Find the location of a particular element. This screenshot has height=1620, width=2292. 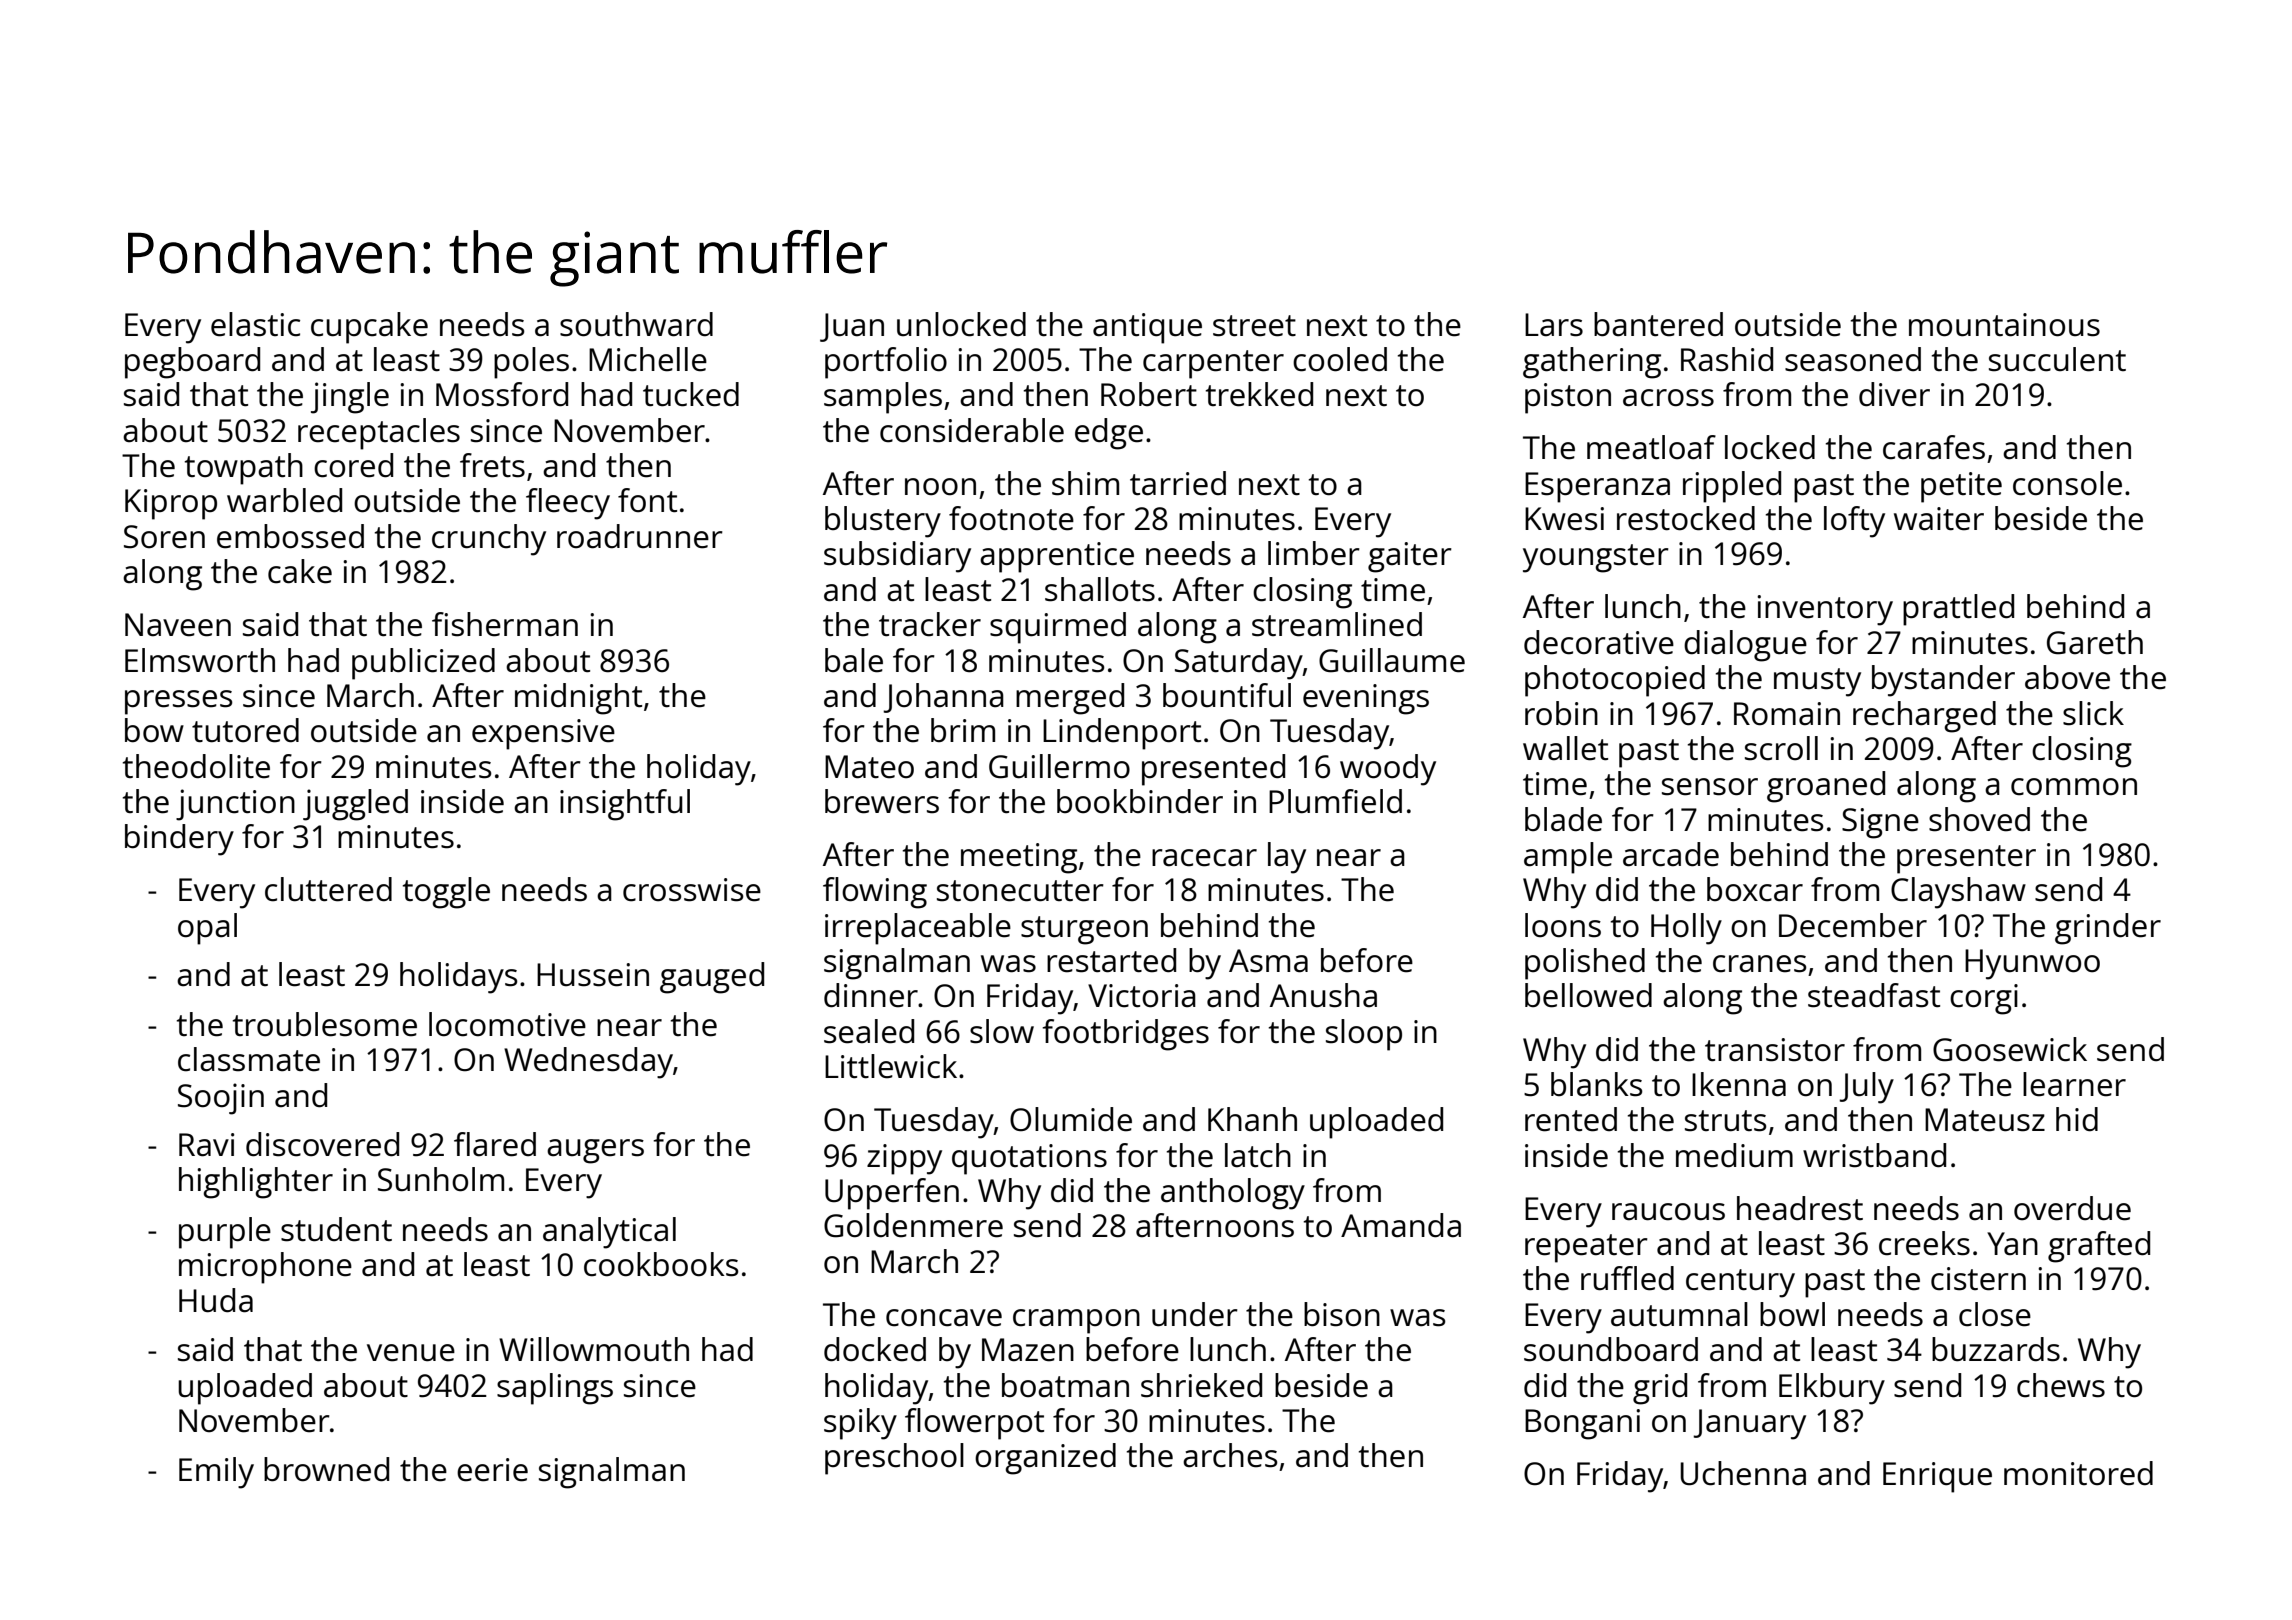

dinner is located at coordinates (871, 995).
